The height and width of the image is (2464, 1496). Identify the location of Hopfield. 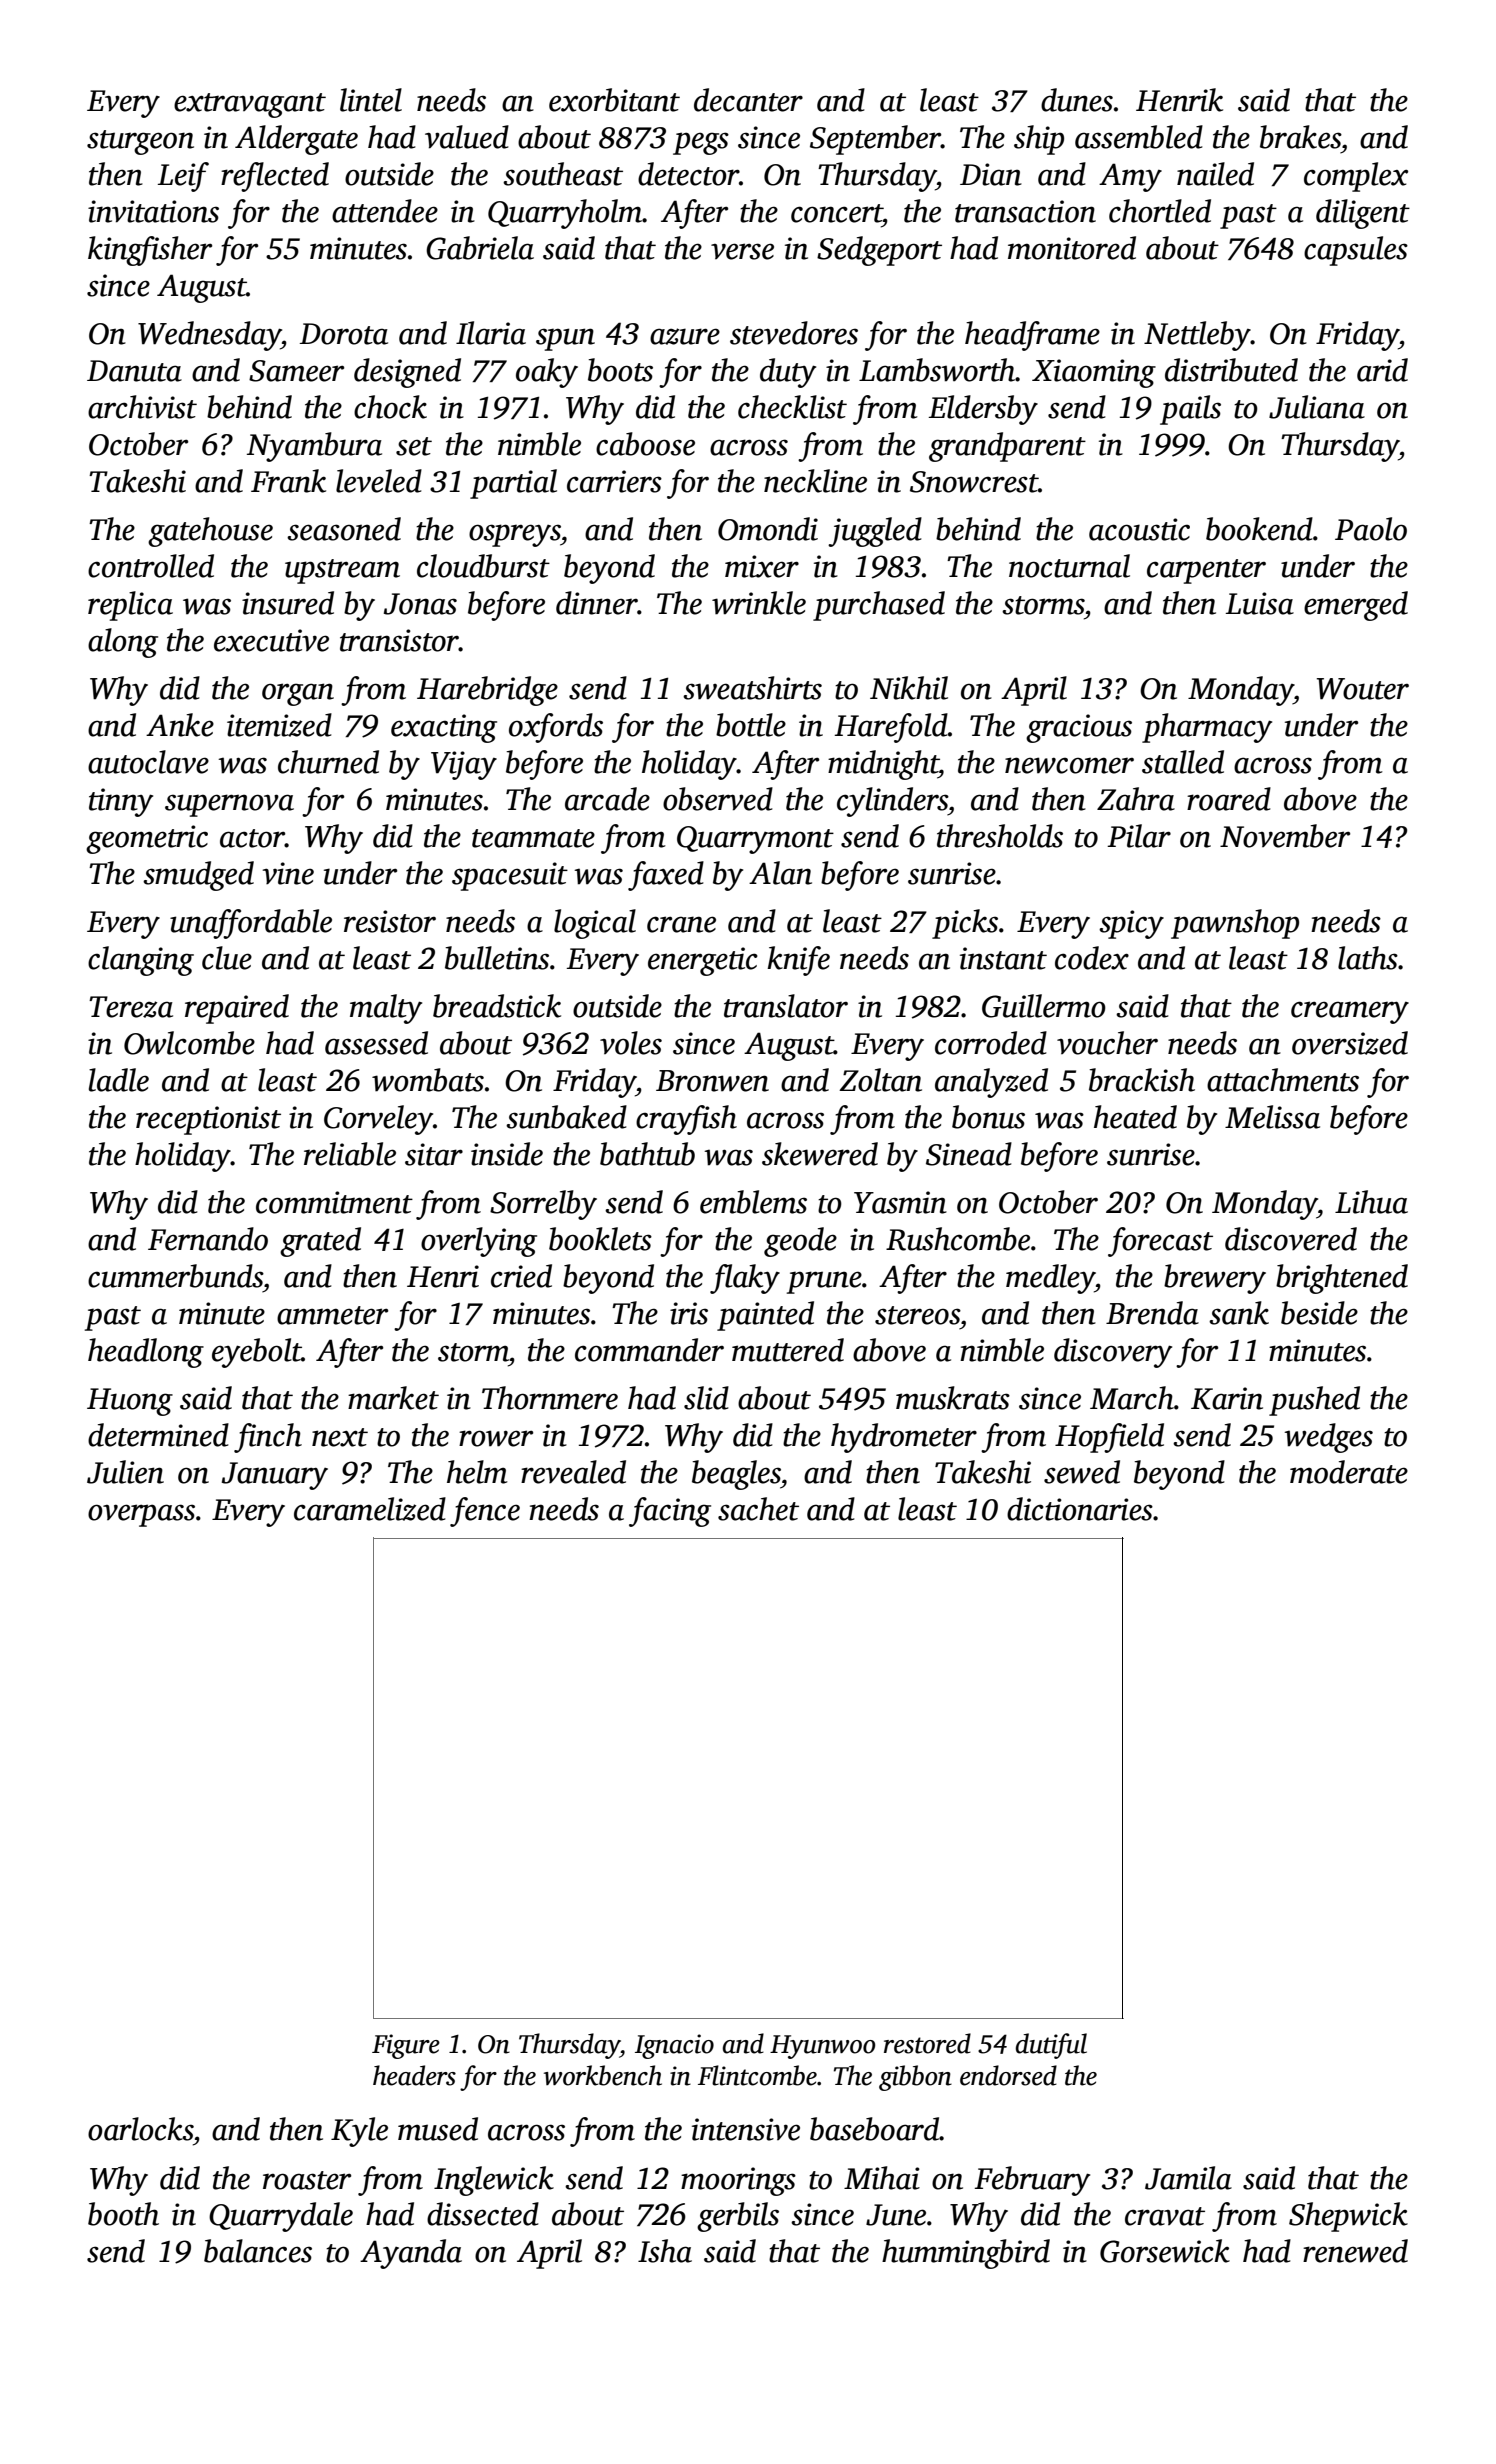
(1109, 1438).
